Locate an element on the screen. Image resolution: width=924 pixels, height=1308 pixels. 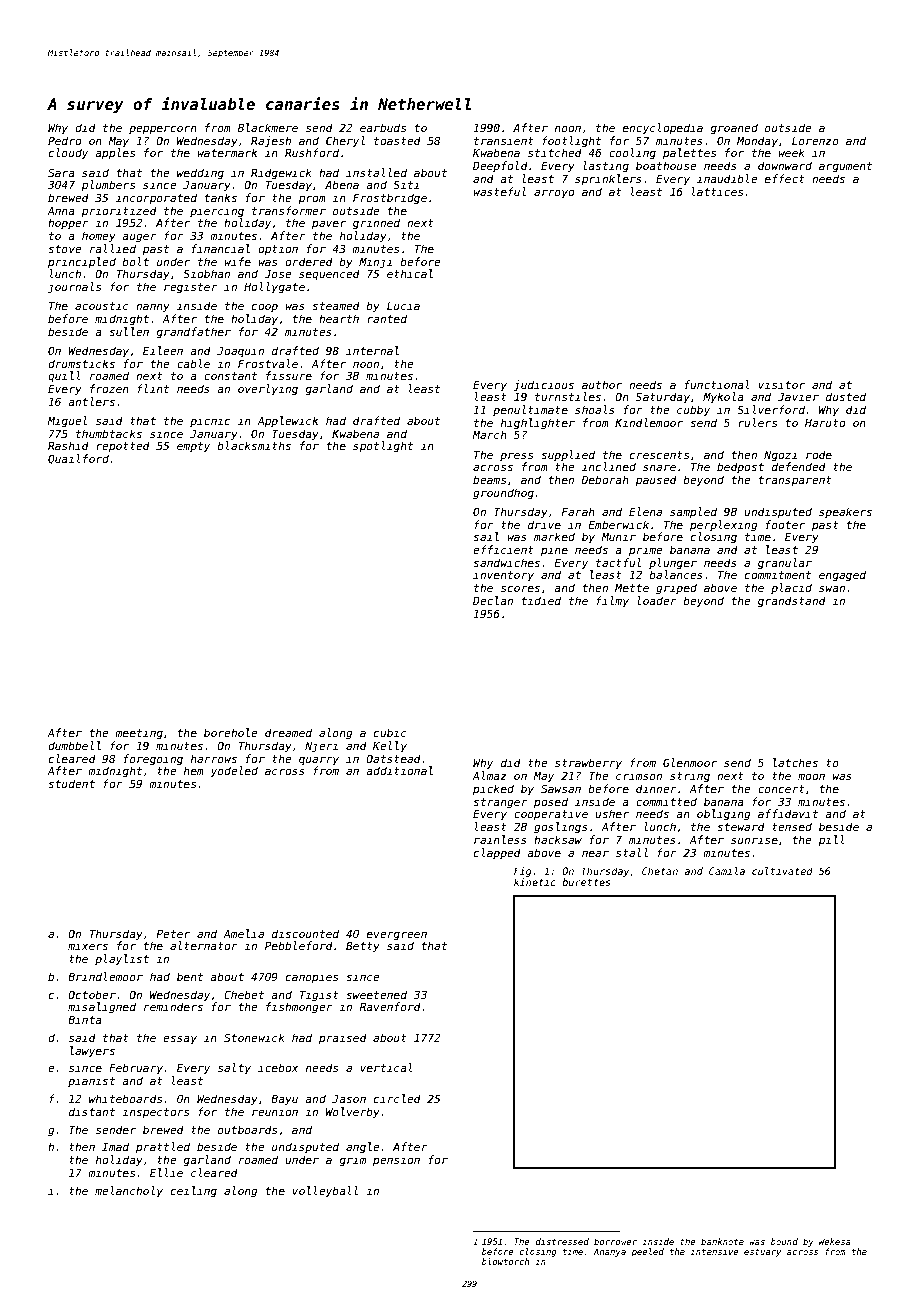
filmy is located at coordinates (612, 601).
